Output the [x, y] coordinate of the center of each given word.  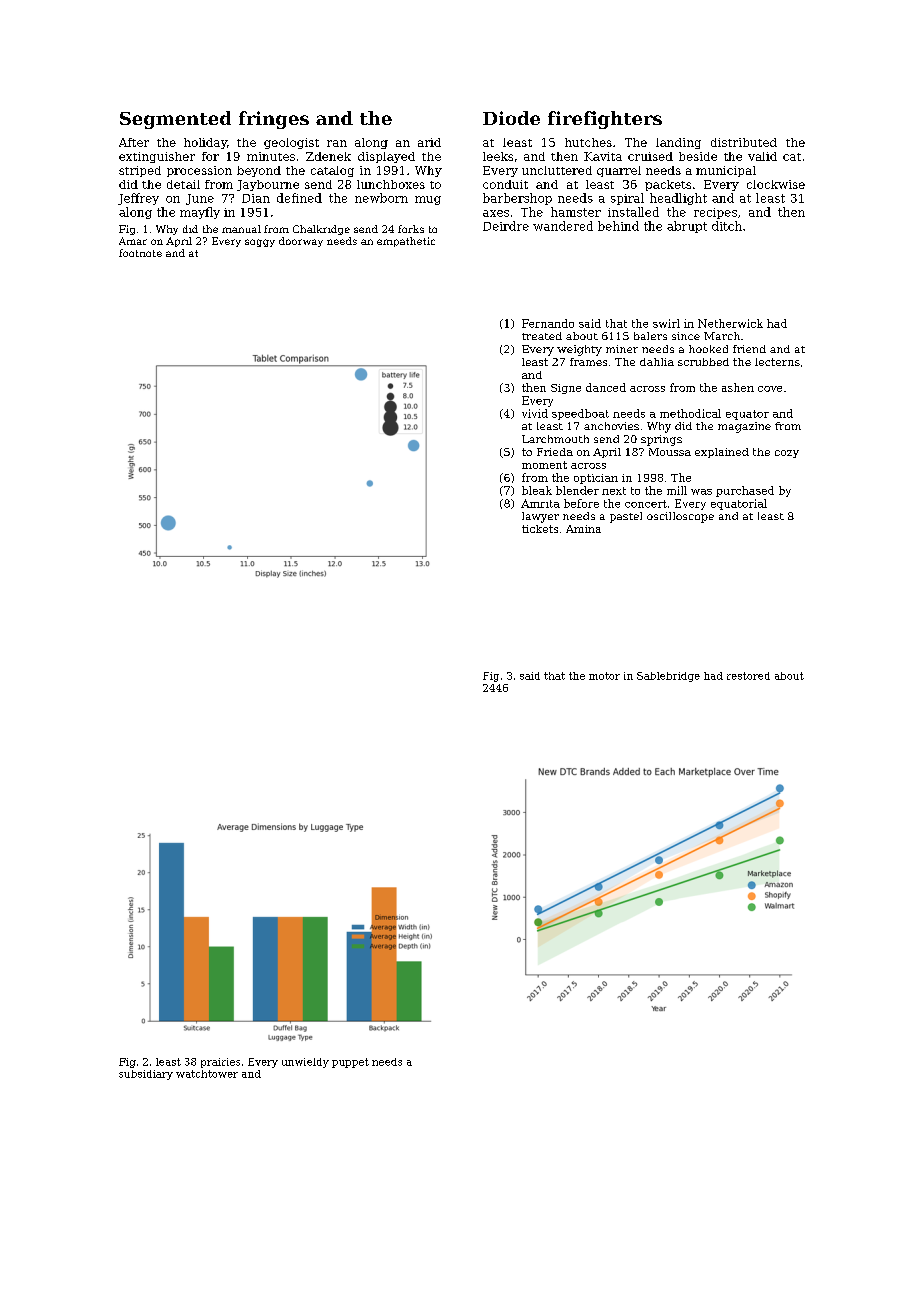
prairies [220, 1063]
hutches [588, 142]
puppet [350, 1063]
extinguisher [157, 157]
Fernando [548, 323]
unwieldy [305, 1063]
